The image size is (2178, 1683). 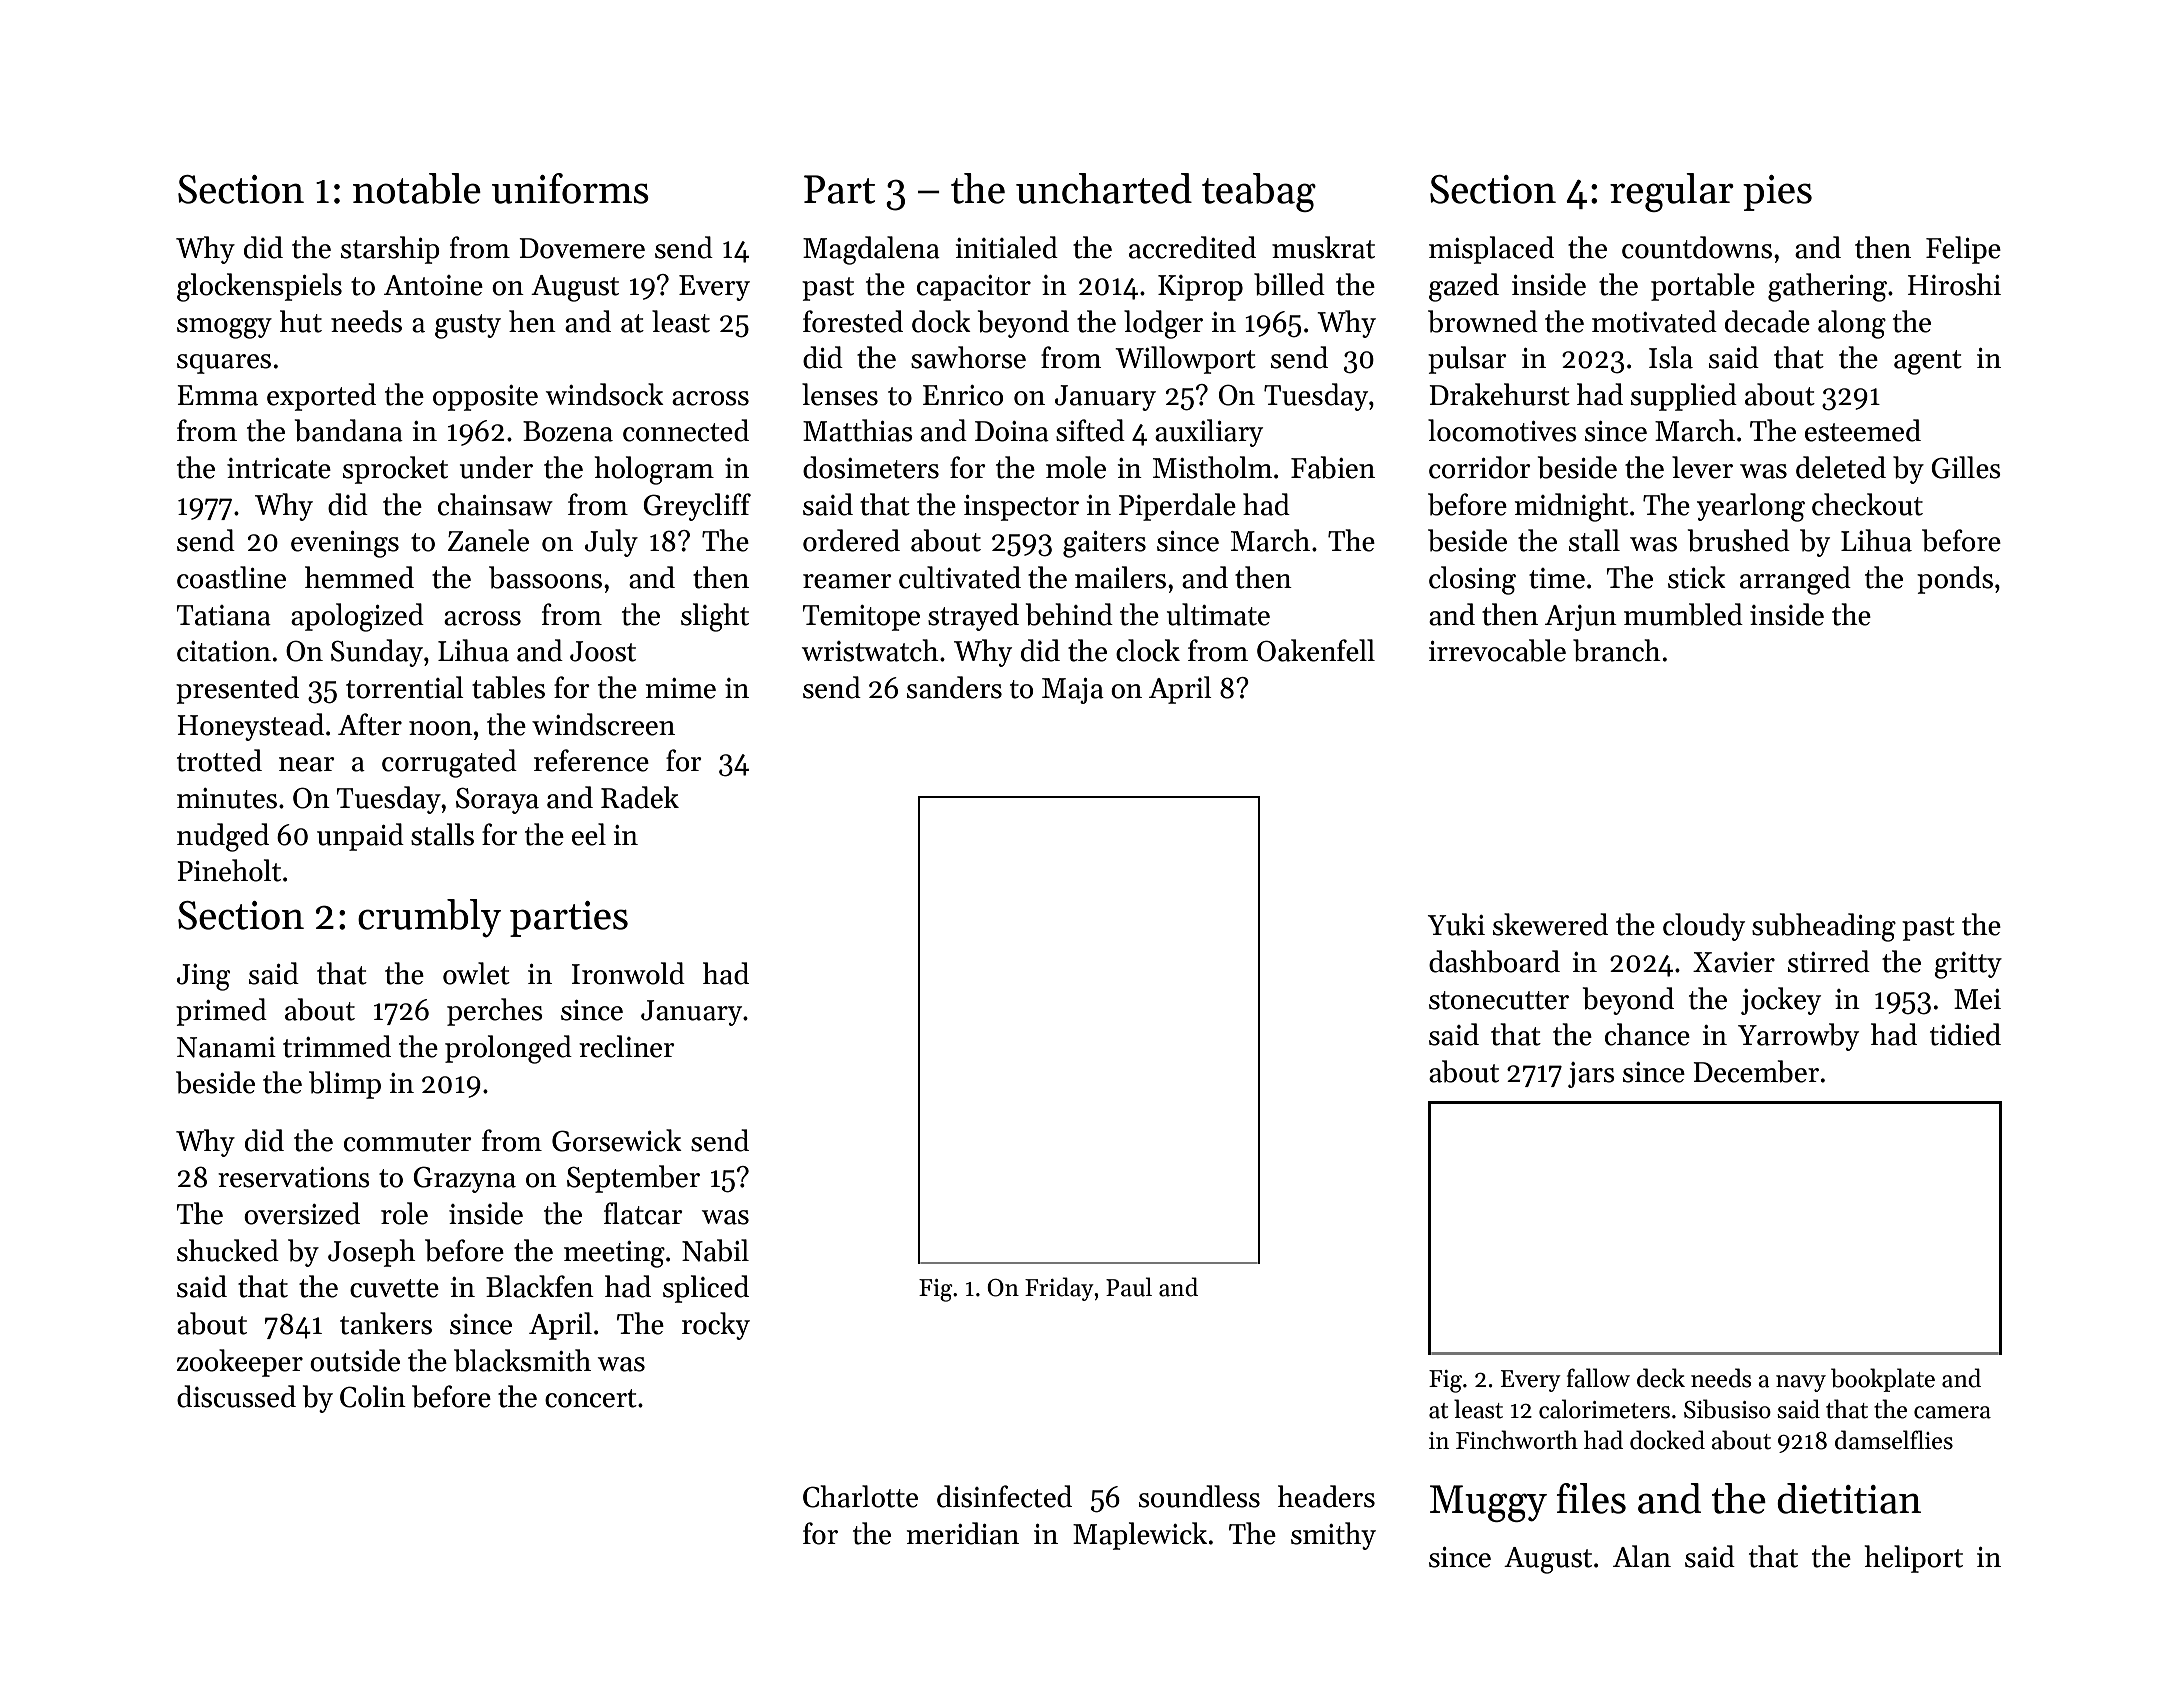 I want to click on Charlotte, so click(x=860, y=1496).
